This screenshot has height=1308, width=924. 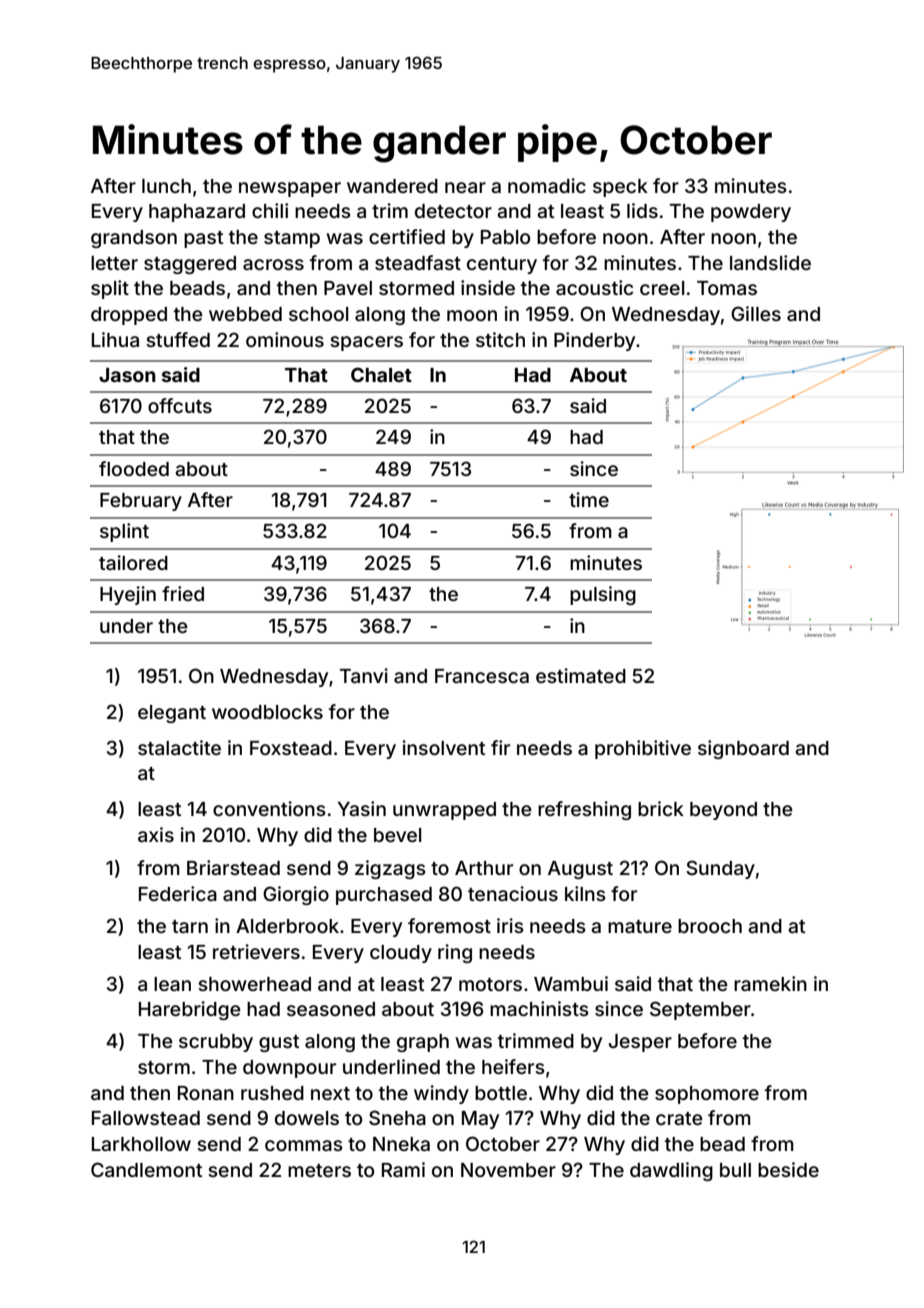 What do you see at coordinates (146, 1118) in the screenshot?
I see `Fallowstead` at bounding box center [146, 1118].
